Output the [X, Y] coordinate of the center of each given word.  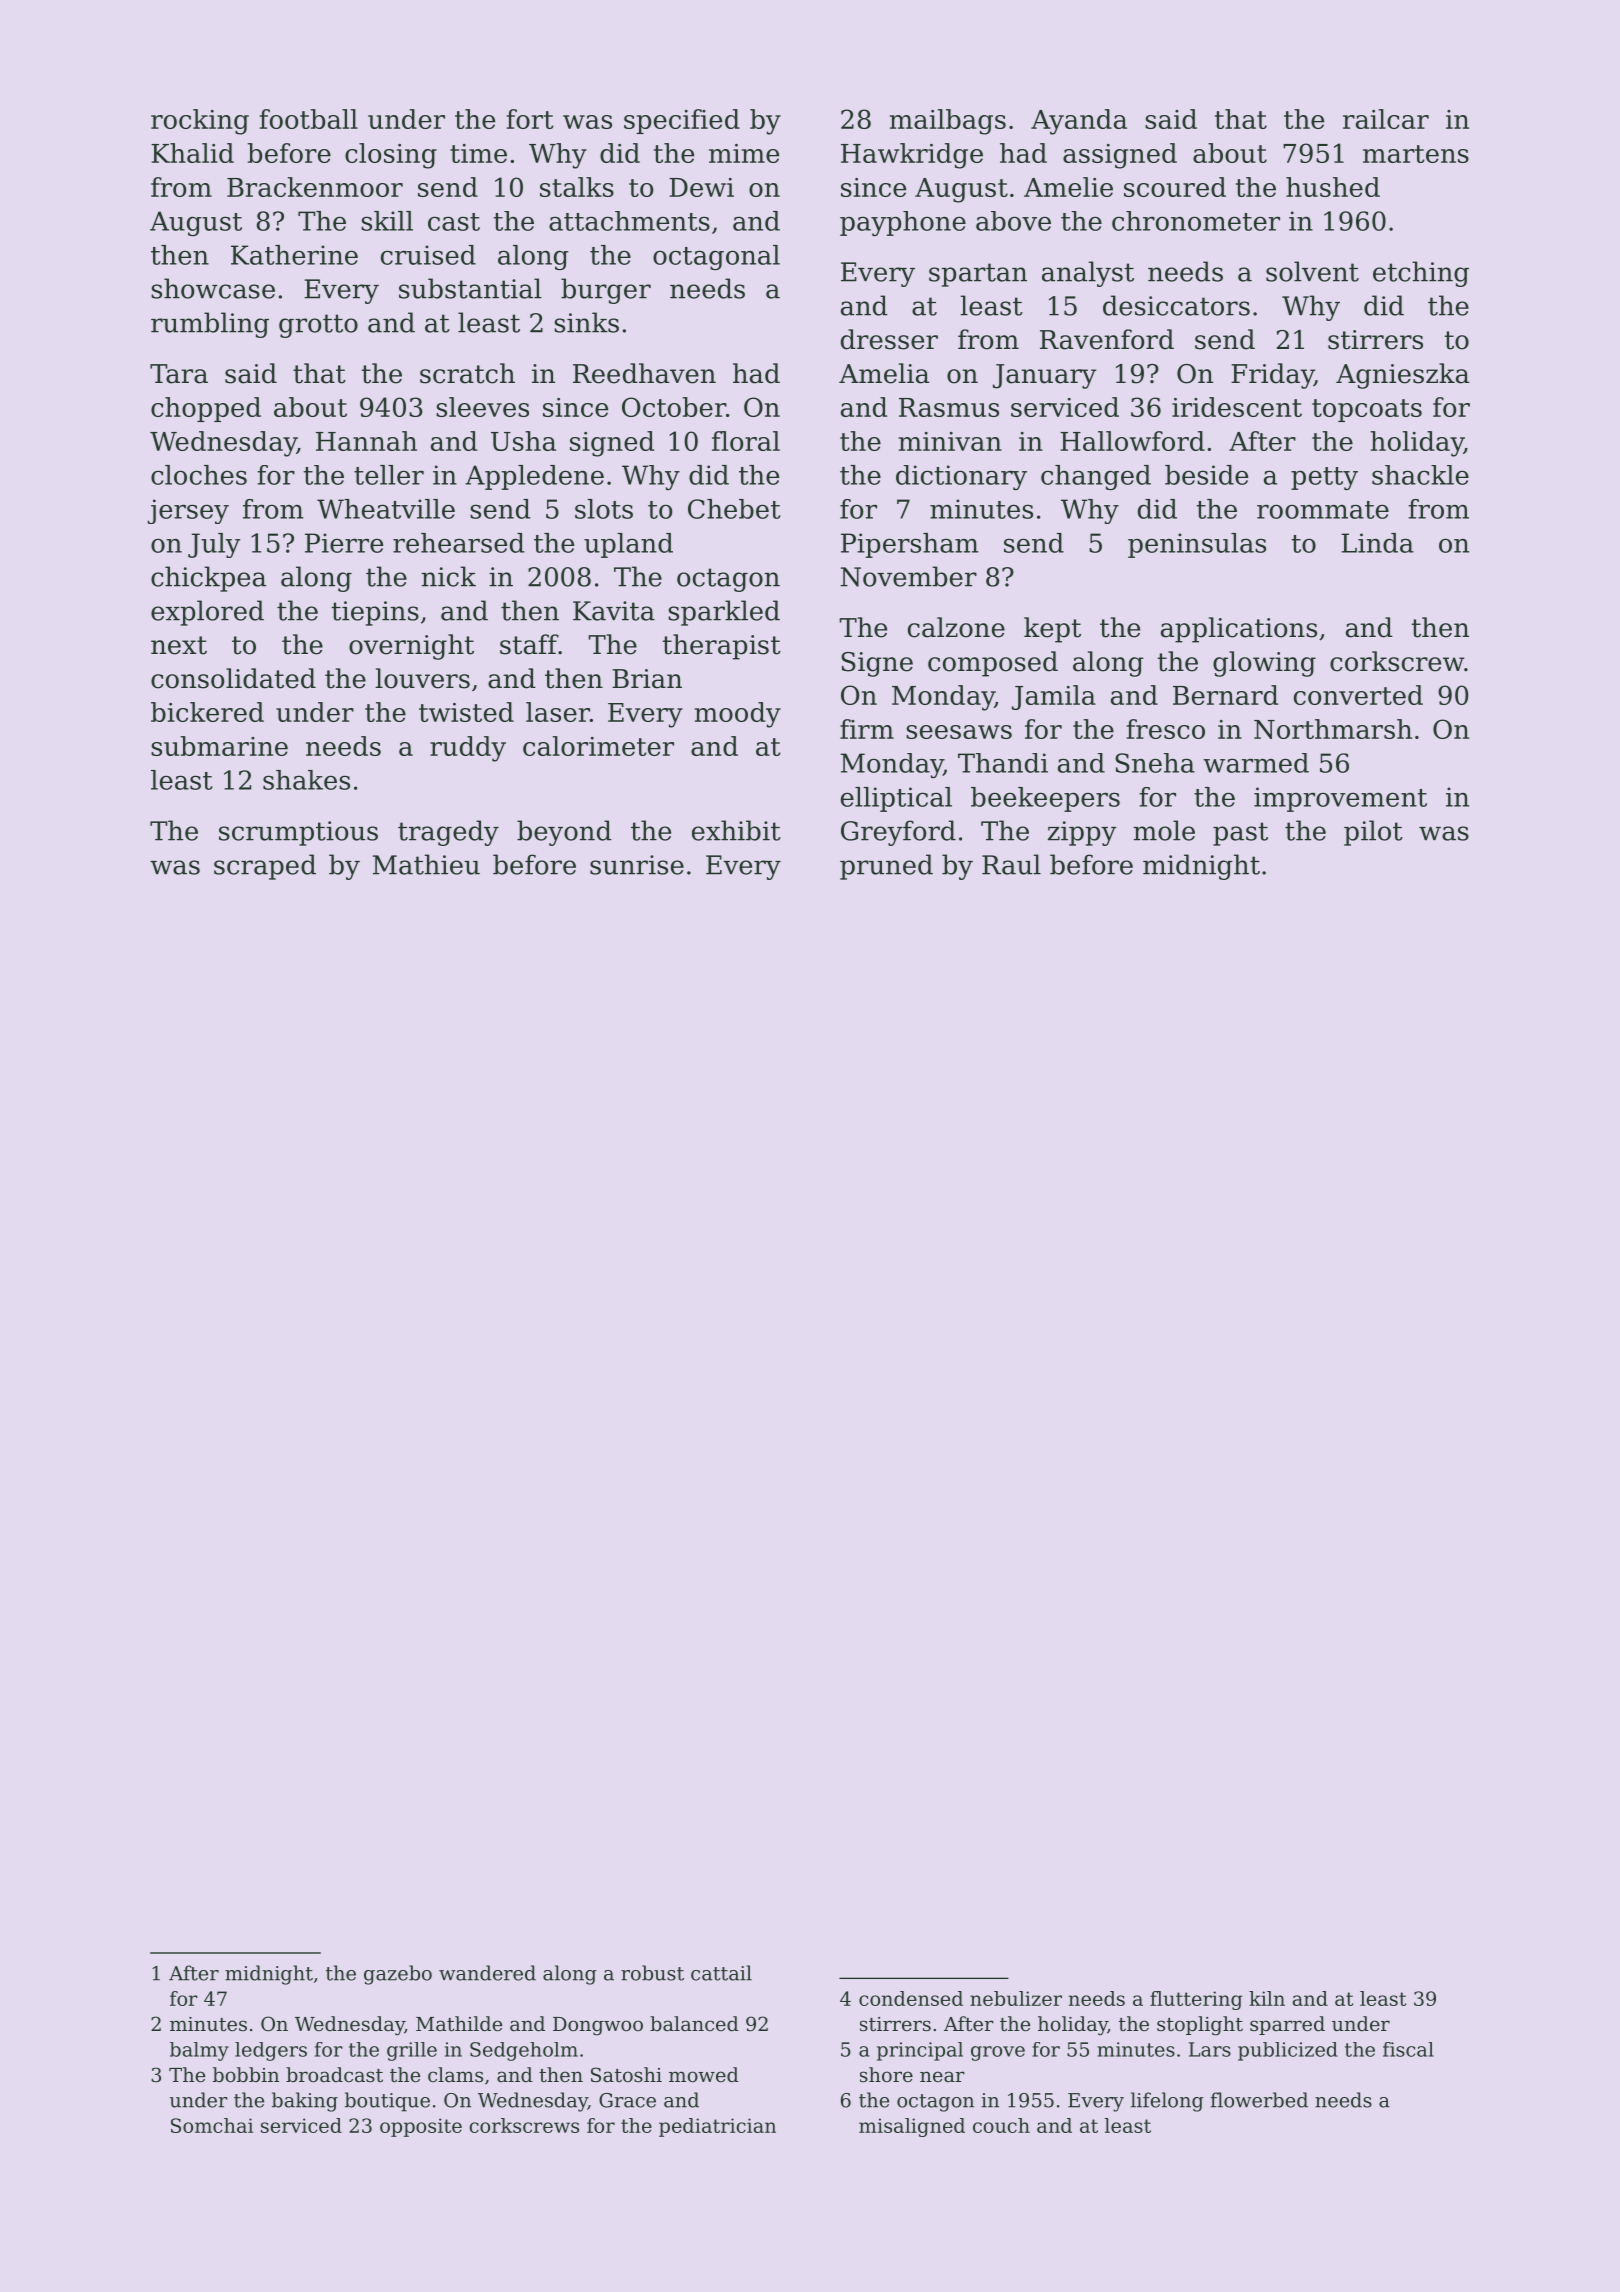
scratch [467, 373]
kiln [1267, 1998]
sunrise [637, 865]
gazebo [398, 1975]
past [1240, 834]
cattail [721, 1973]
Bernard [1225, 695]
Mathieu [426, 864]
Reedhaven [644, 373]
